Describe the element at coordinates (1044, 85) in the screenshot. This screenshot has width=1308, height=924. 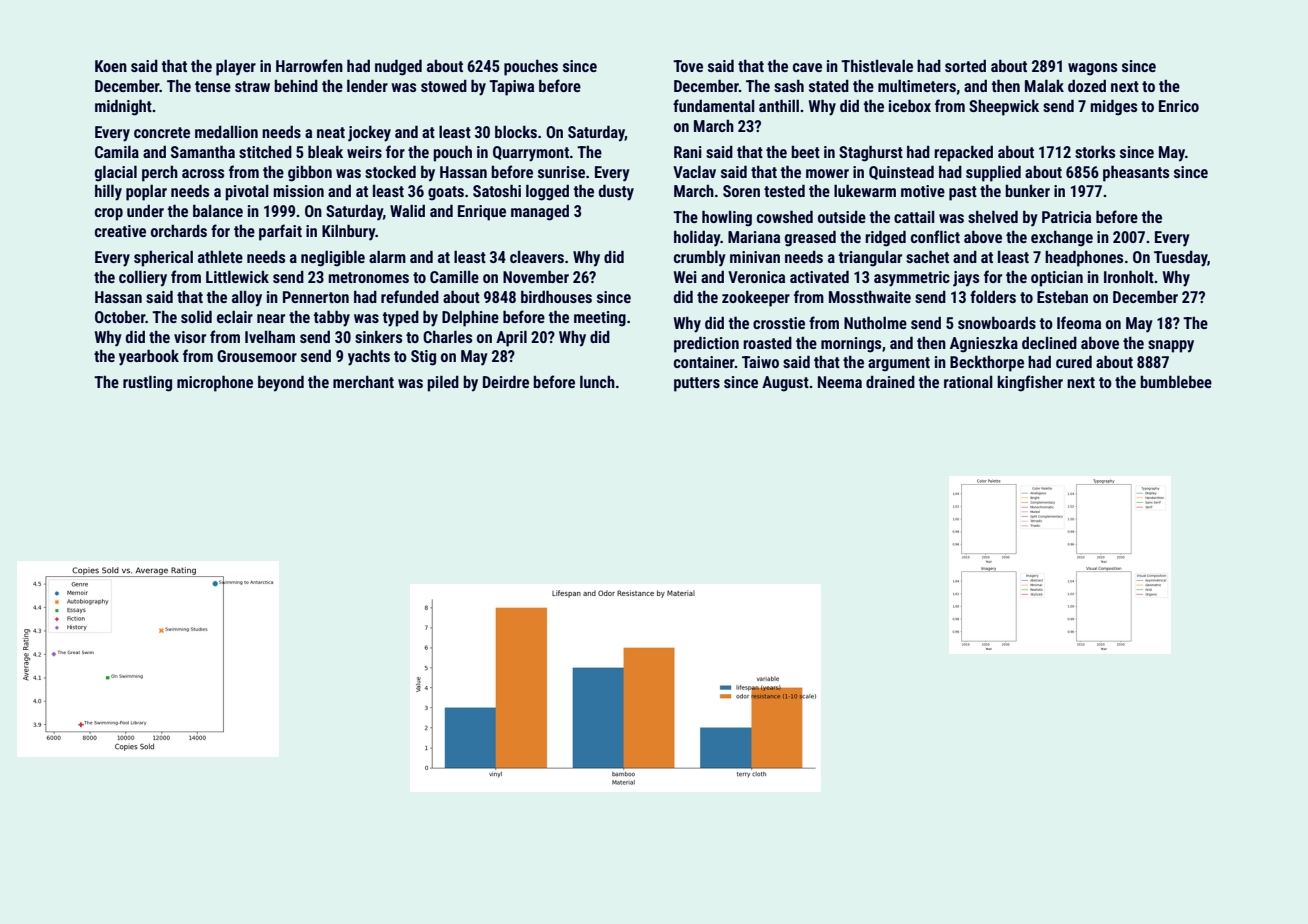
I see `Malak` at that location.
